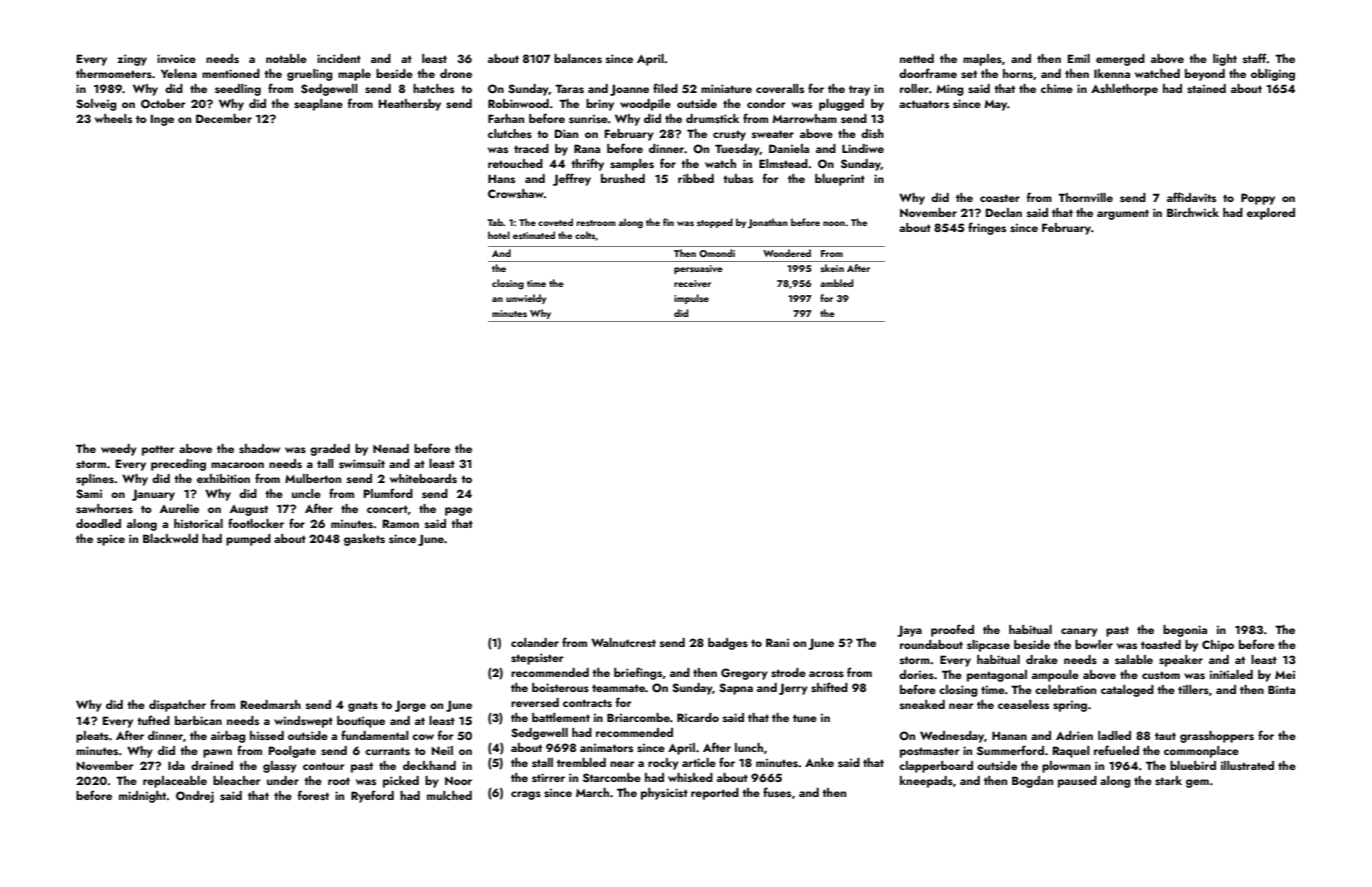  I want to click on explored, so click(1271, 214).
